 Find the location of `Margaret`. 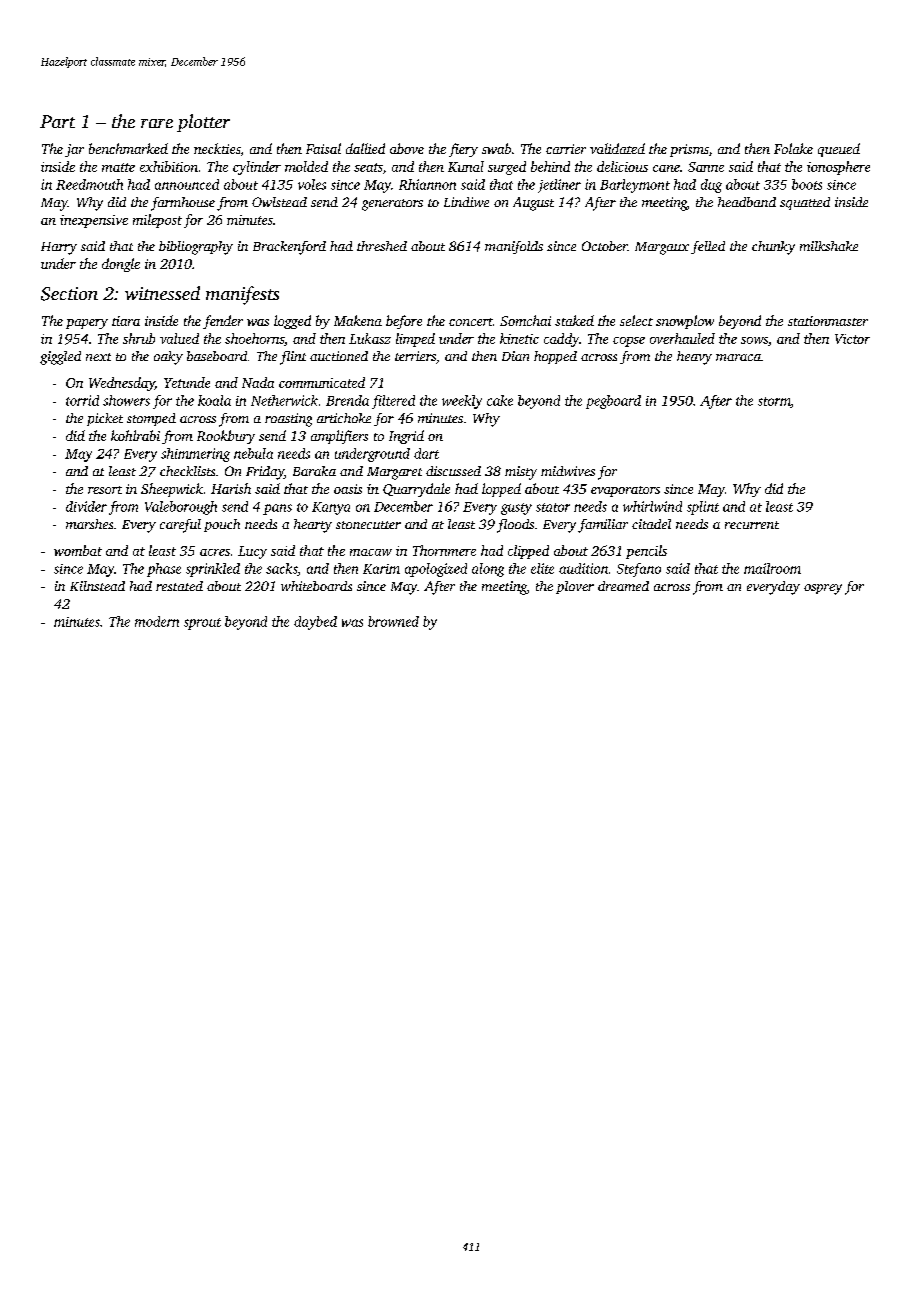

Margaret is located at coordinates (394, 473).
